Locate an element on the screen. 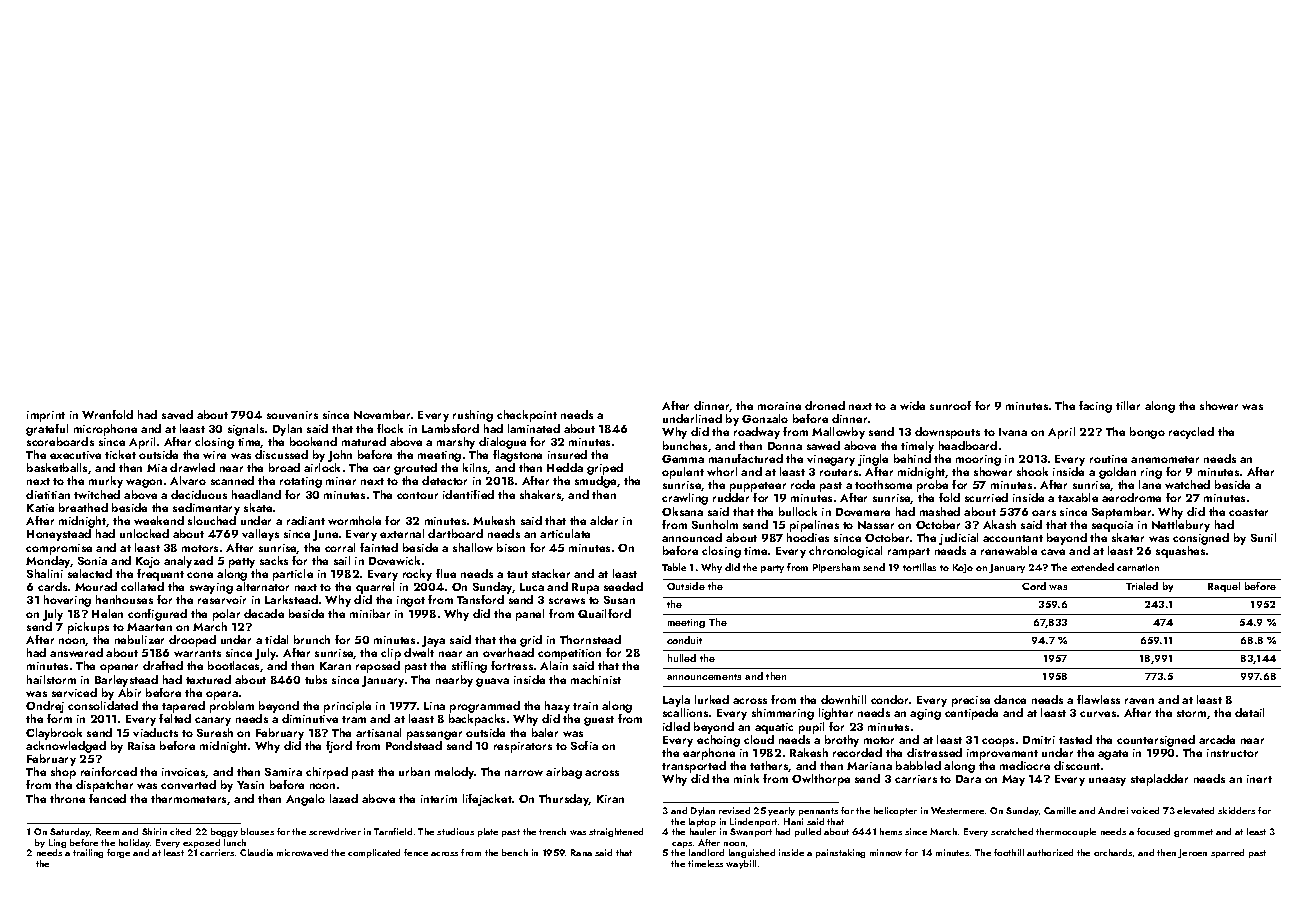 The width and height of the screenshot is (1308, 924). imprint is located at coordinates (46, 416).
